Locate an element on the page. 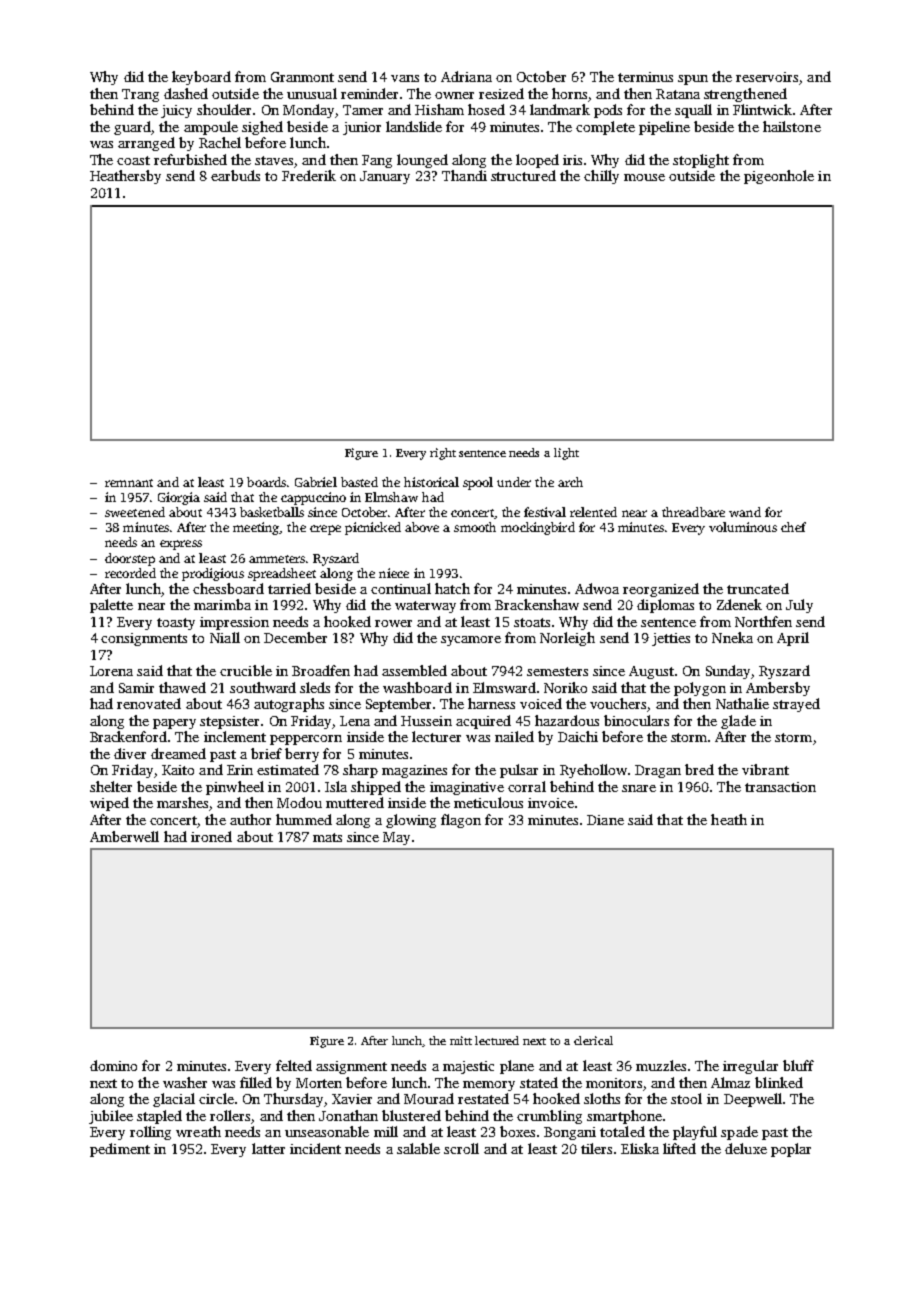  historical is located at coordinates (431, 482).
